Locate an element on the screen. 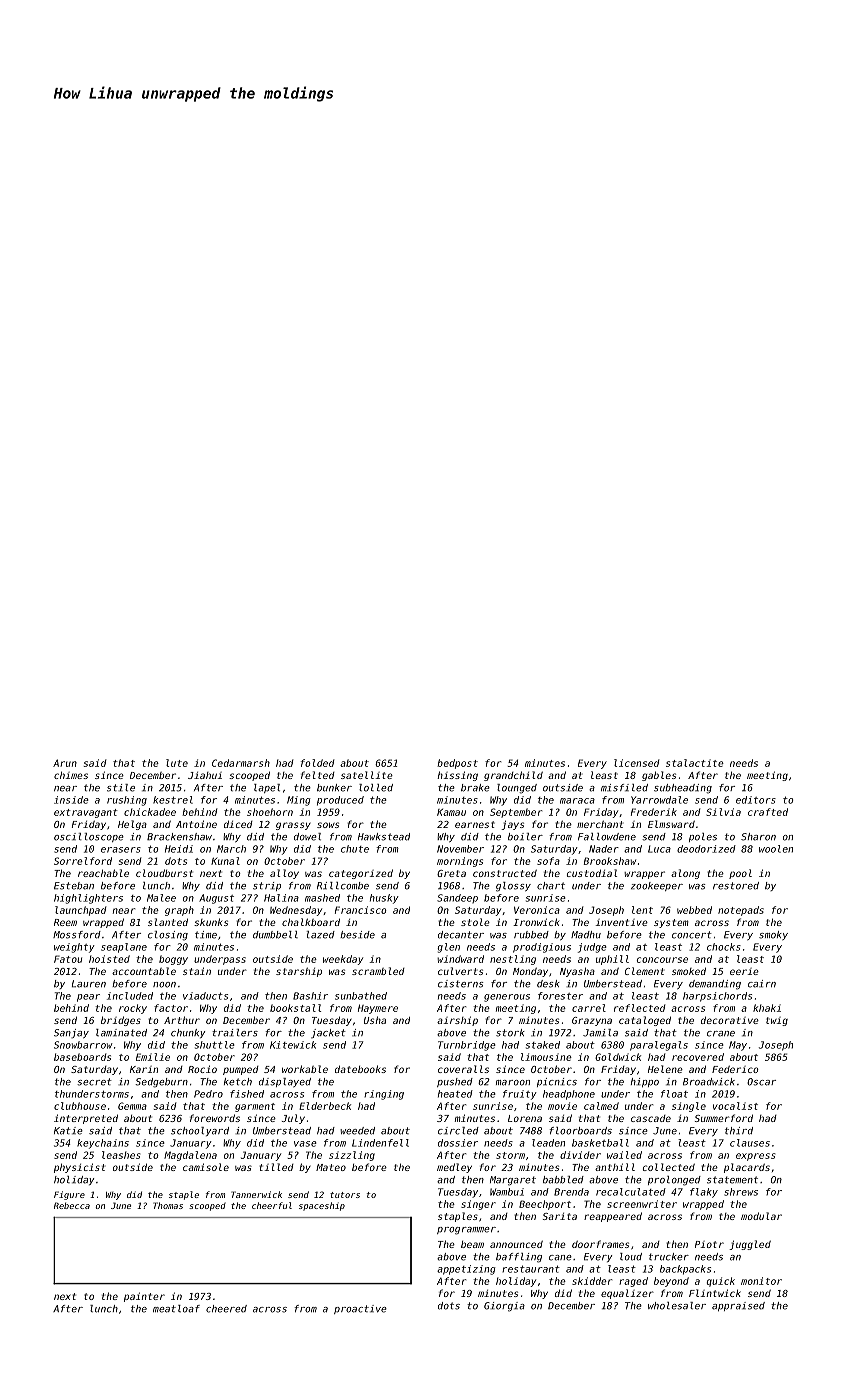 Image resolution: width=849 pixels, height=1400 pixels. Lauren is located at coordinates (89, 984).
